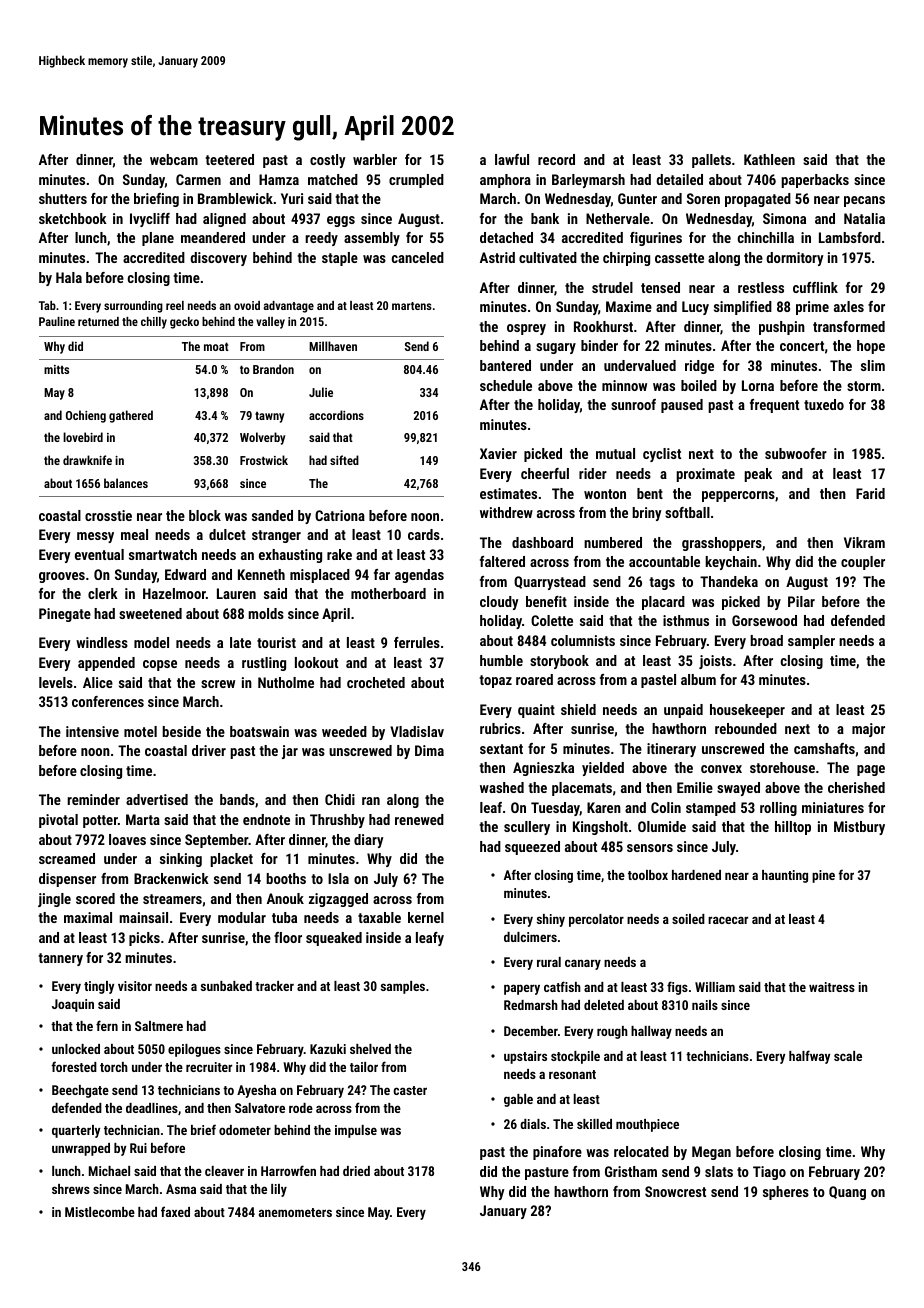 This document has height=1308, width=924. Describe the element at coordinates (334, 939) in the document. I see `squeaked` at that location.
